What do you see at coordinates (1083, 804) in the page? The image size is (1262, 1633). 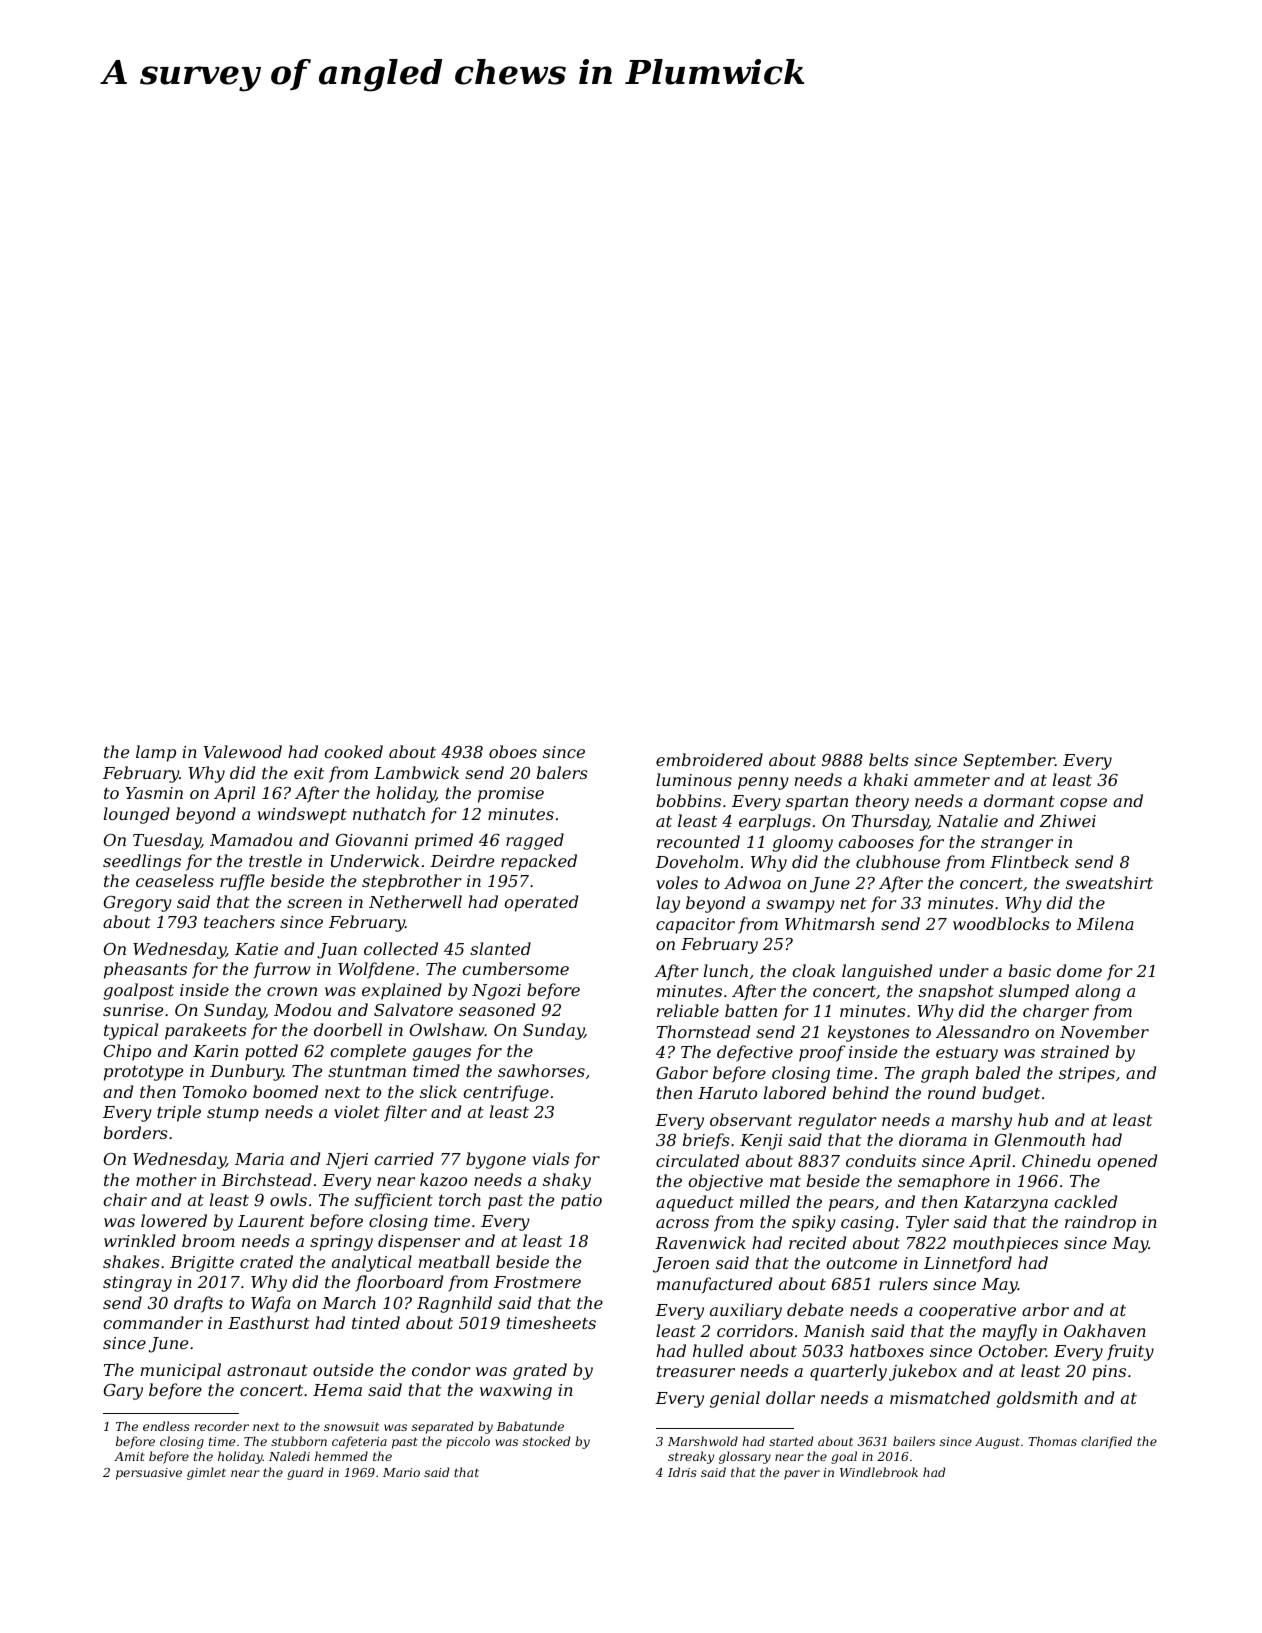 I see `copse` at bounding box center [1083, 804].
